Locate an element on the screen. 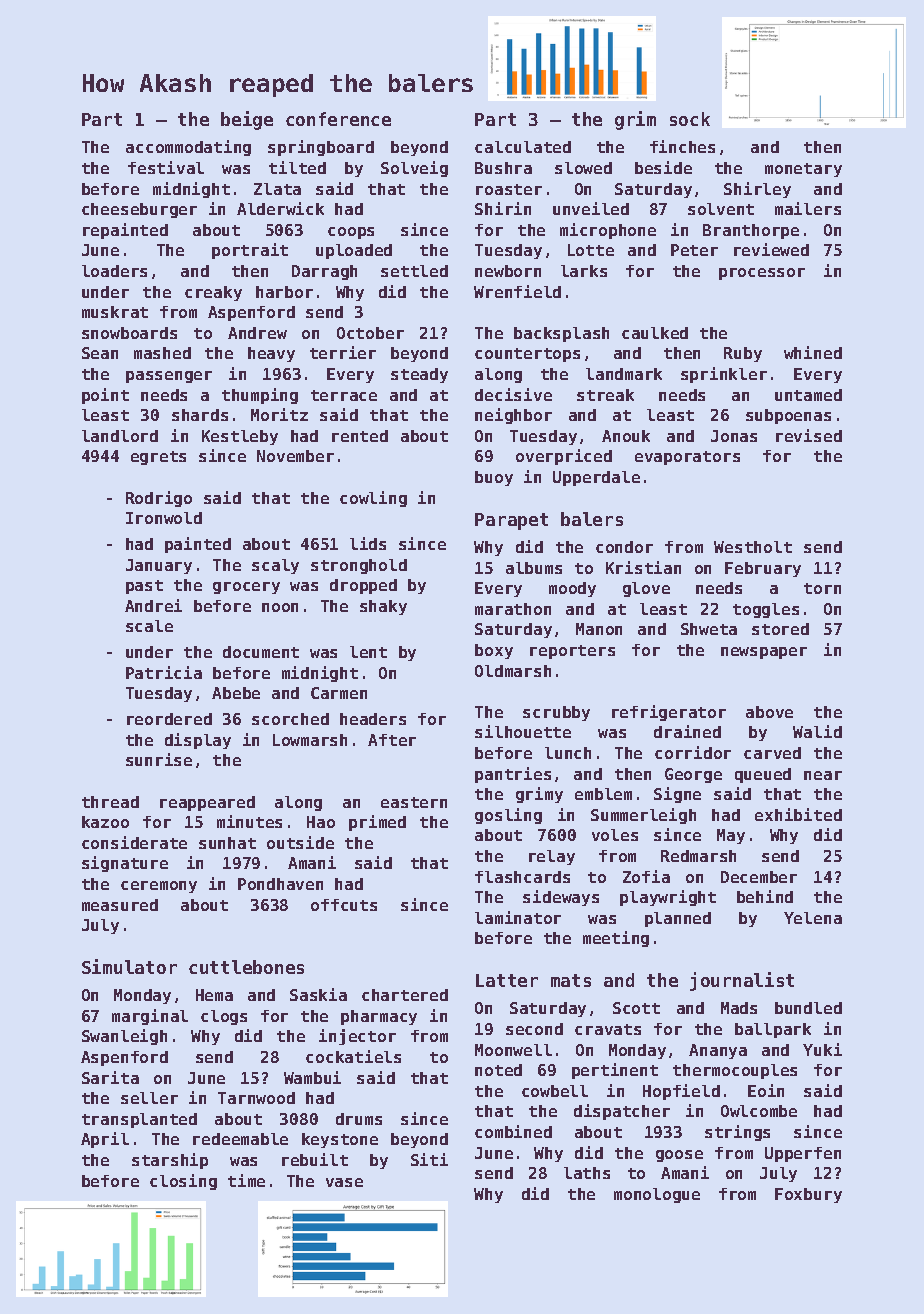 This screenshot has height=1314, width=924. mashed is located at coordinates (162, 353).
